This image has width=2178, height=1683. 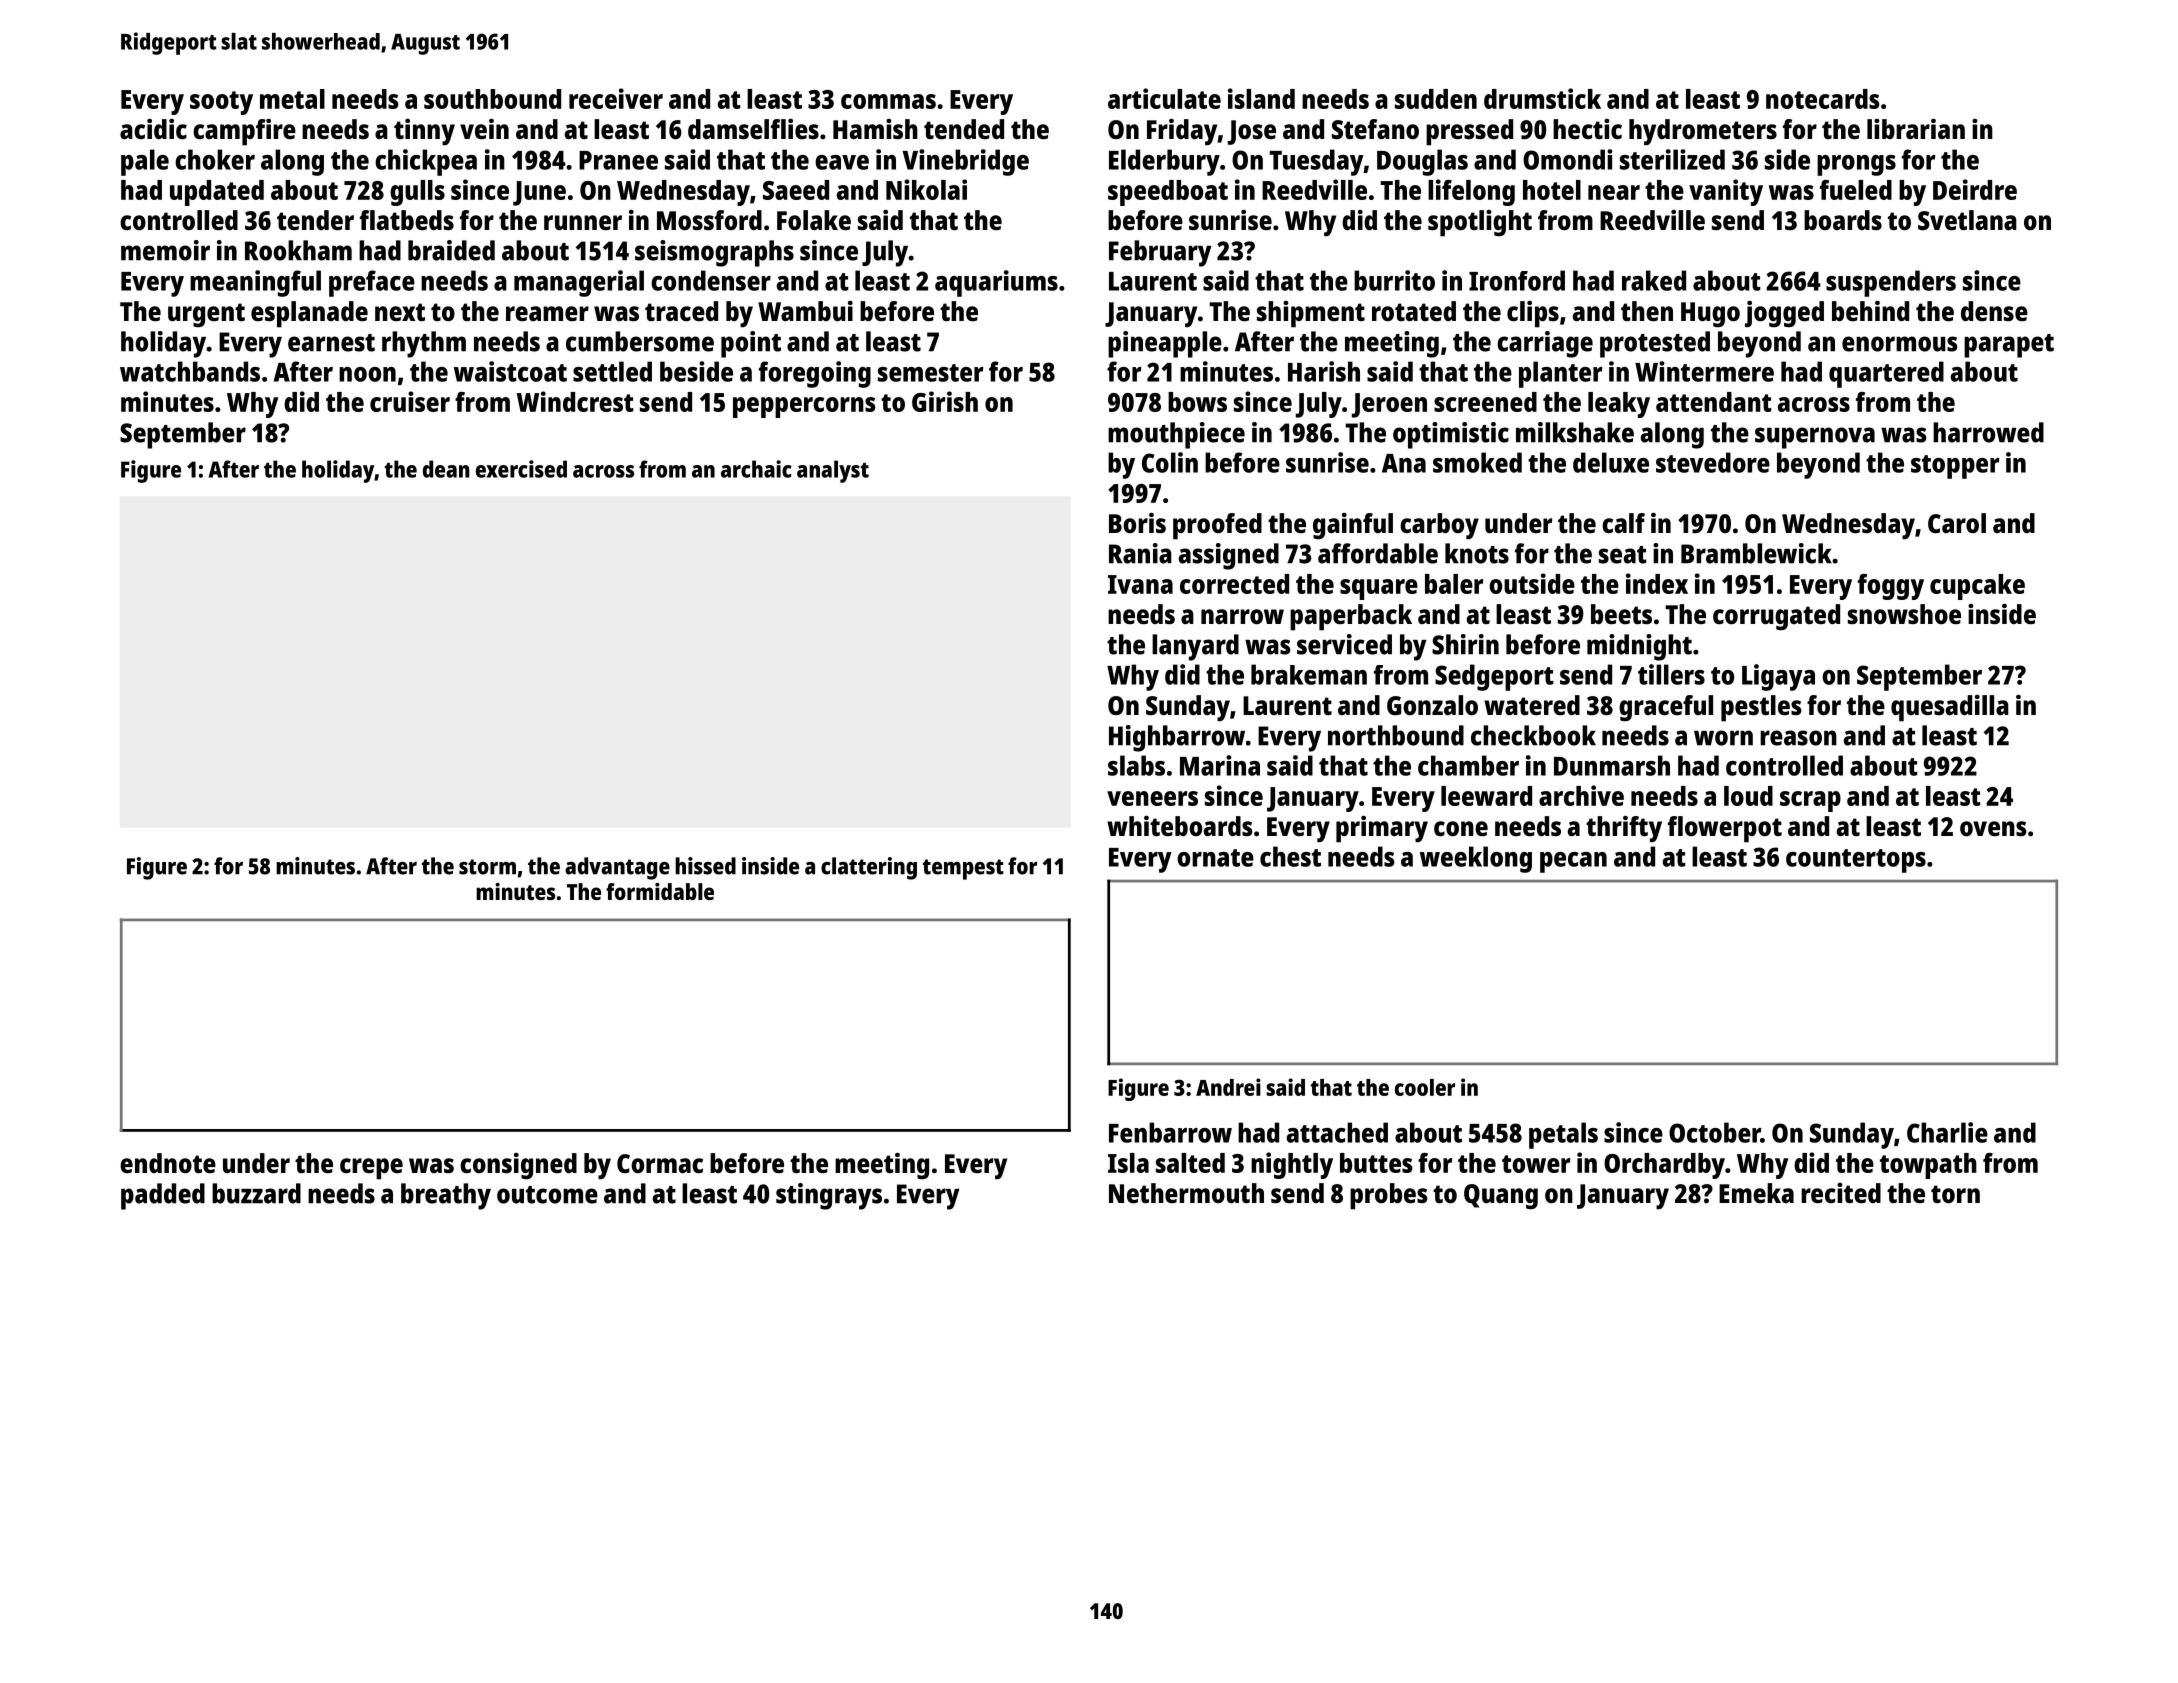 I want to click on cupcake, so click(x=1977, y=587).
